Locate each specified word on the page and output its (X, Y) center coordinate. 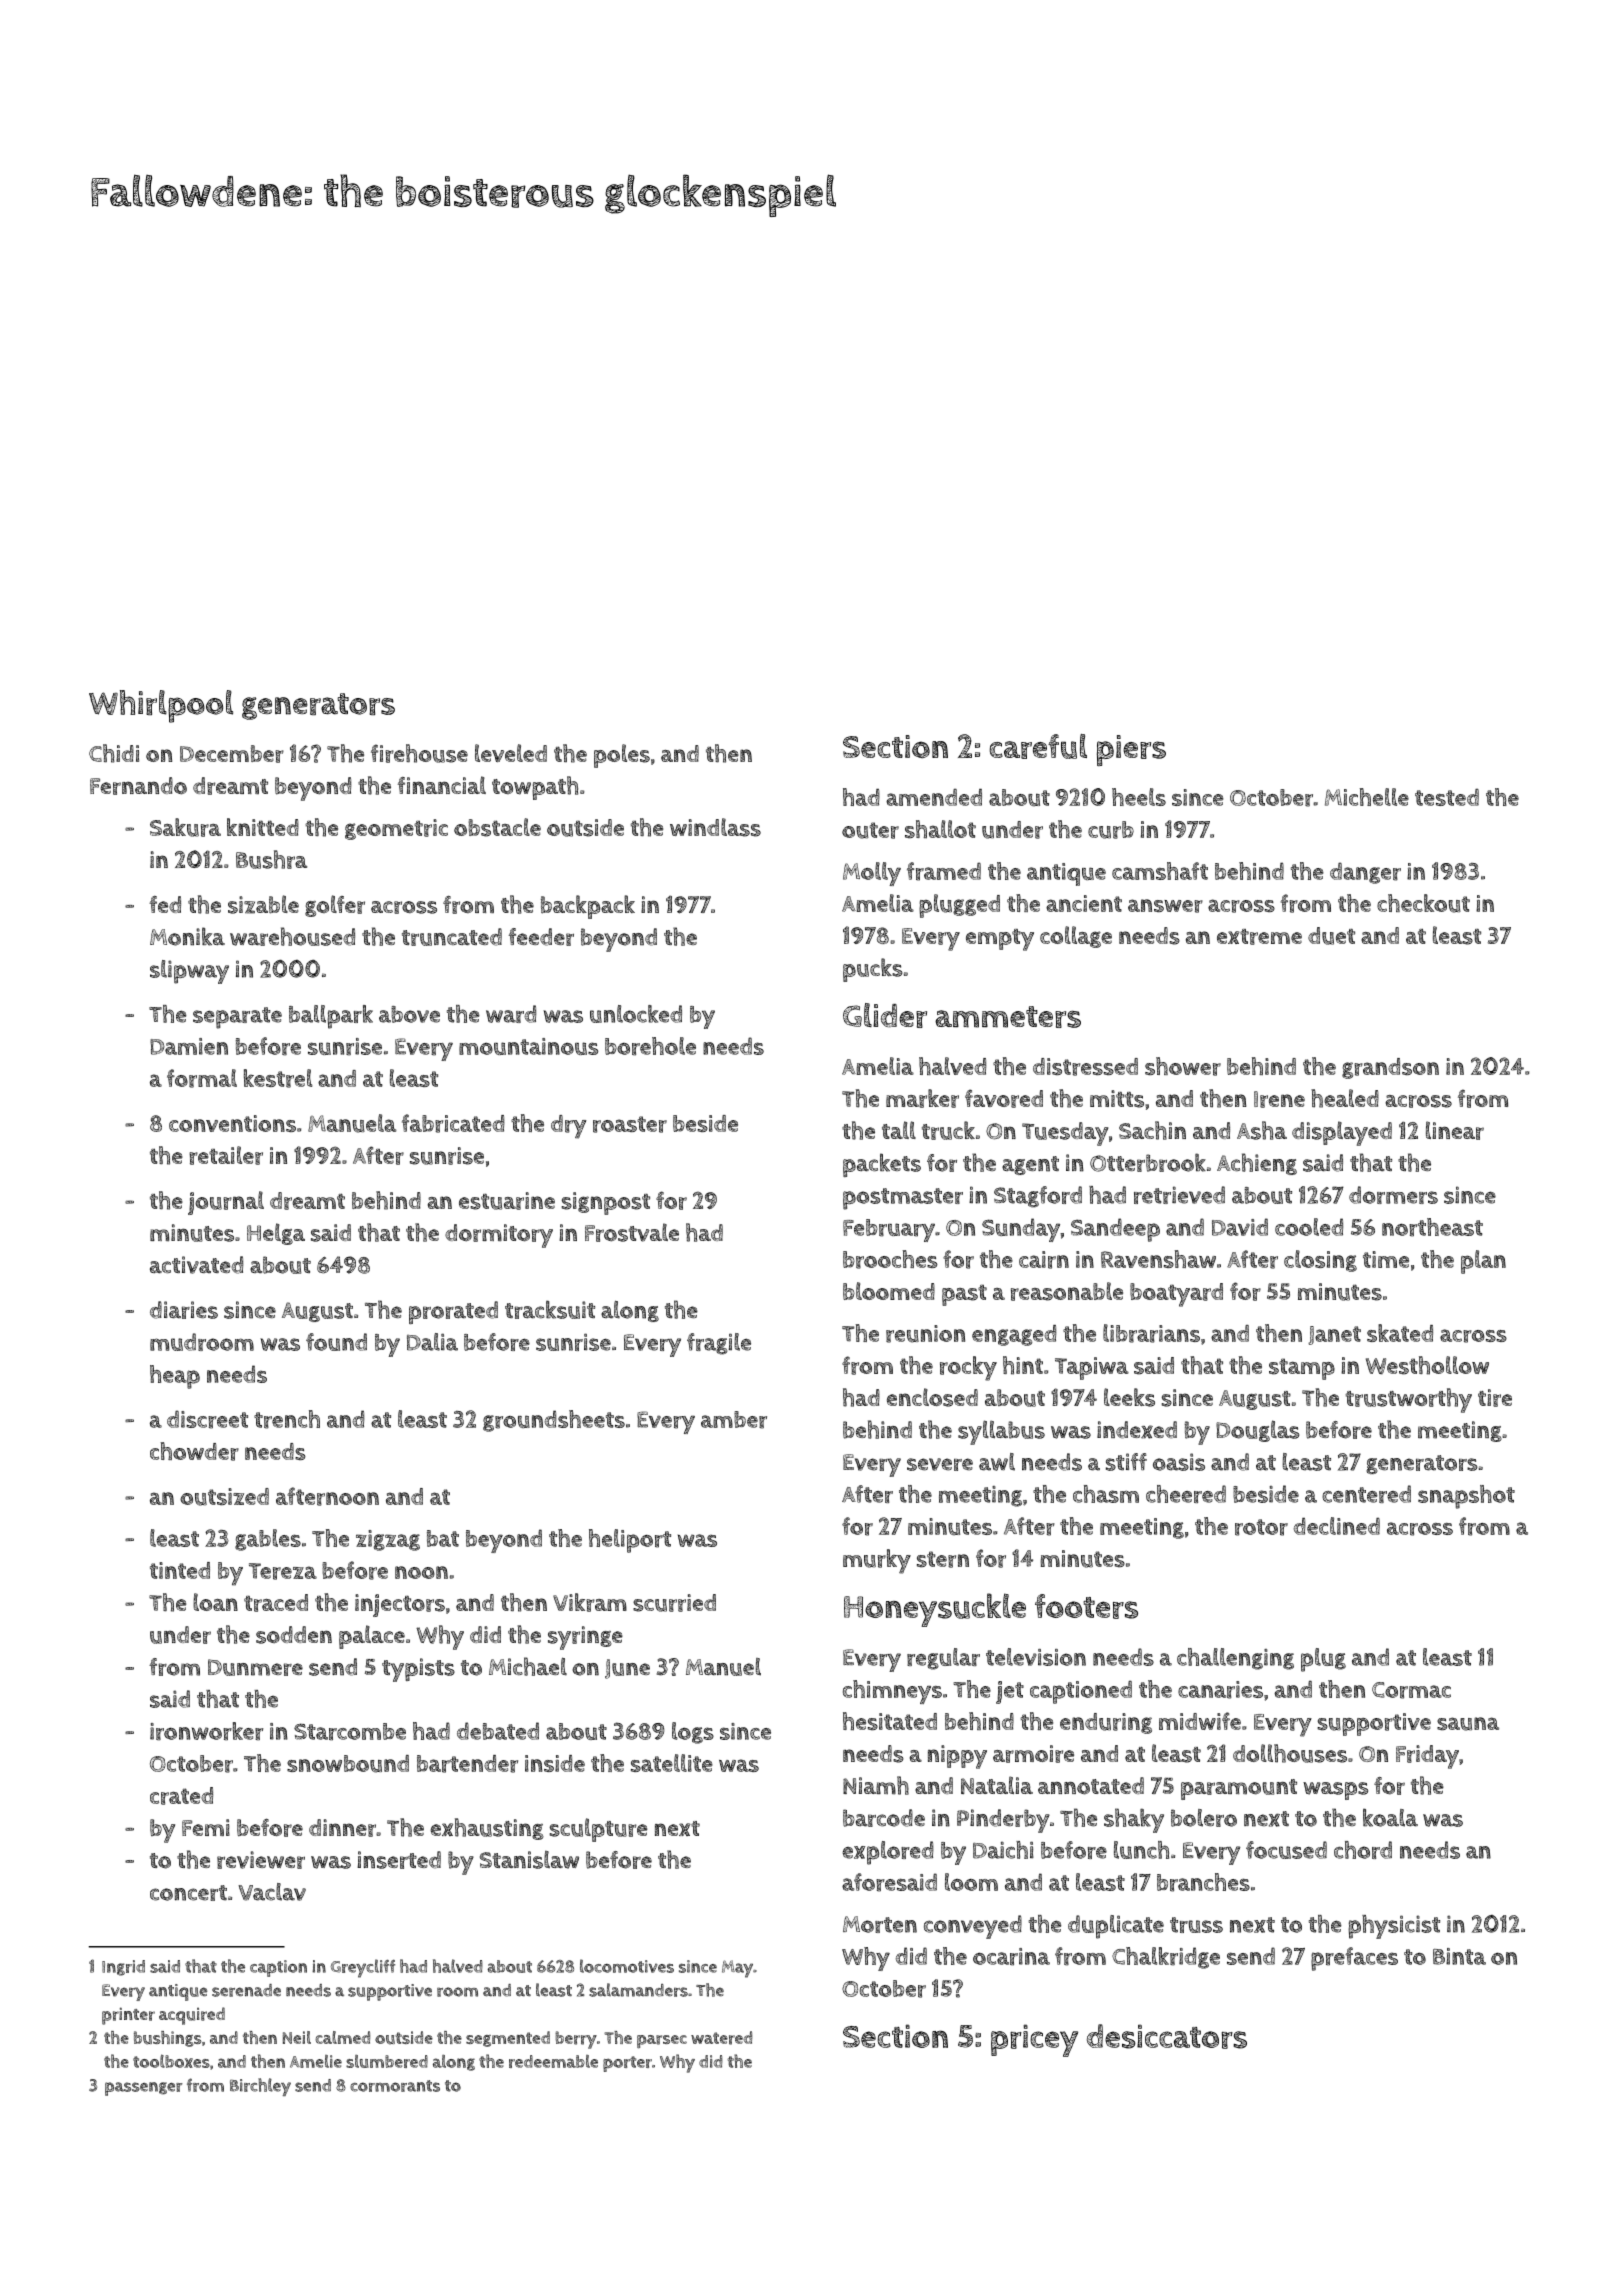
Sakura (185, 827)
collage (1076, 937)
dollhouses (1290, 1753)
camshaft (1160, 871)
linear (1455, 1130)
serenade (246, 1990)
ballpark (331, 1017)
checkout (1423, 903)
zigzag (388, 1540)
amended (934, 797)
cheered (1186, 1494)
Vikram (590, 1602)
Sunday (1021, 1230)
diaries (184, 1310)
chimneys (892, 1692)
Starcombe (350, 1732)
